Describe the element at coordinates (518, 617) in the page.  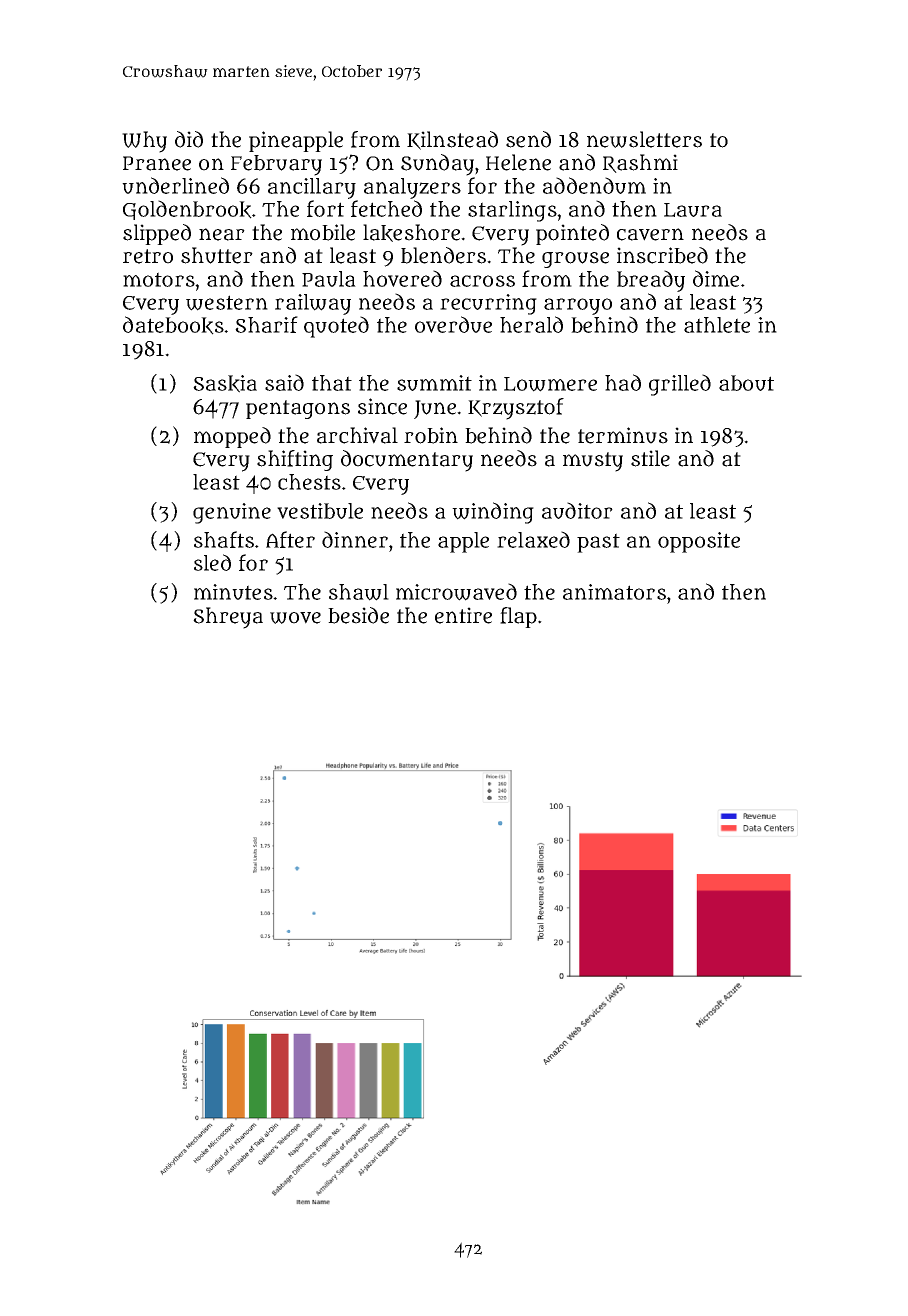
I see `flap` at that location.
